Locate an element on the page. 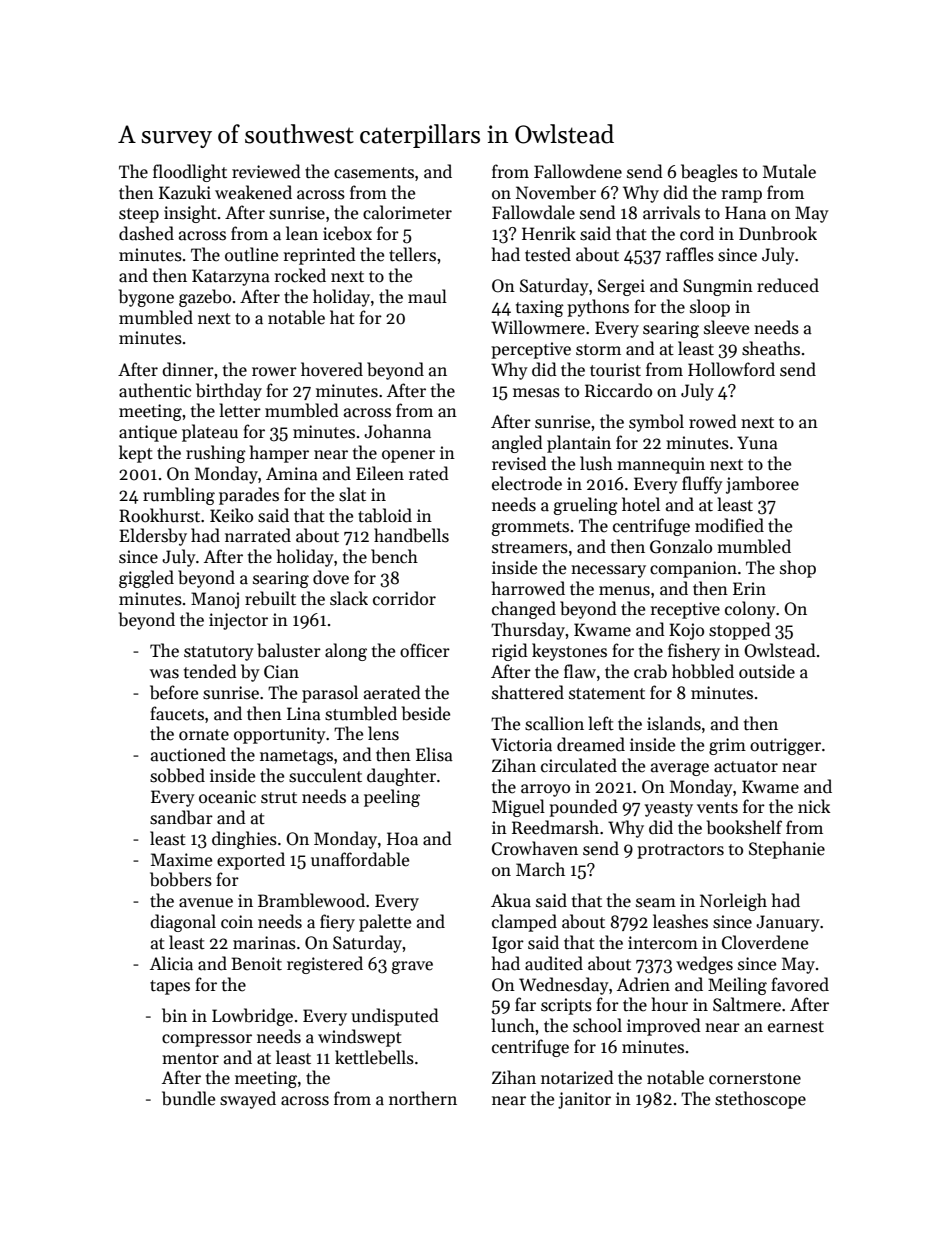 The image size is (952, 1233). earnest is located at coordinates (796, 1027).
